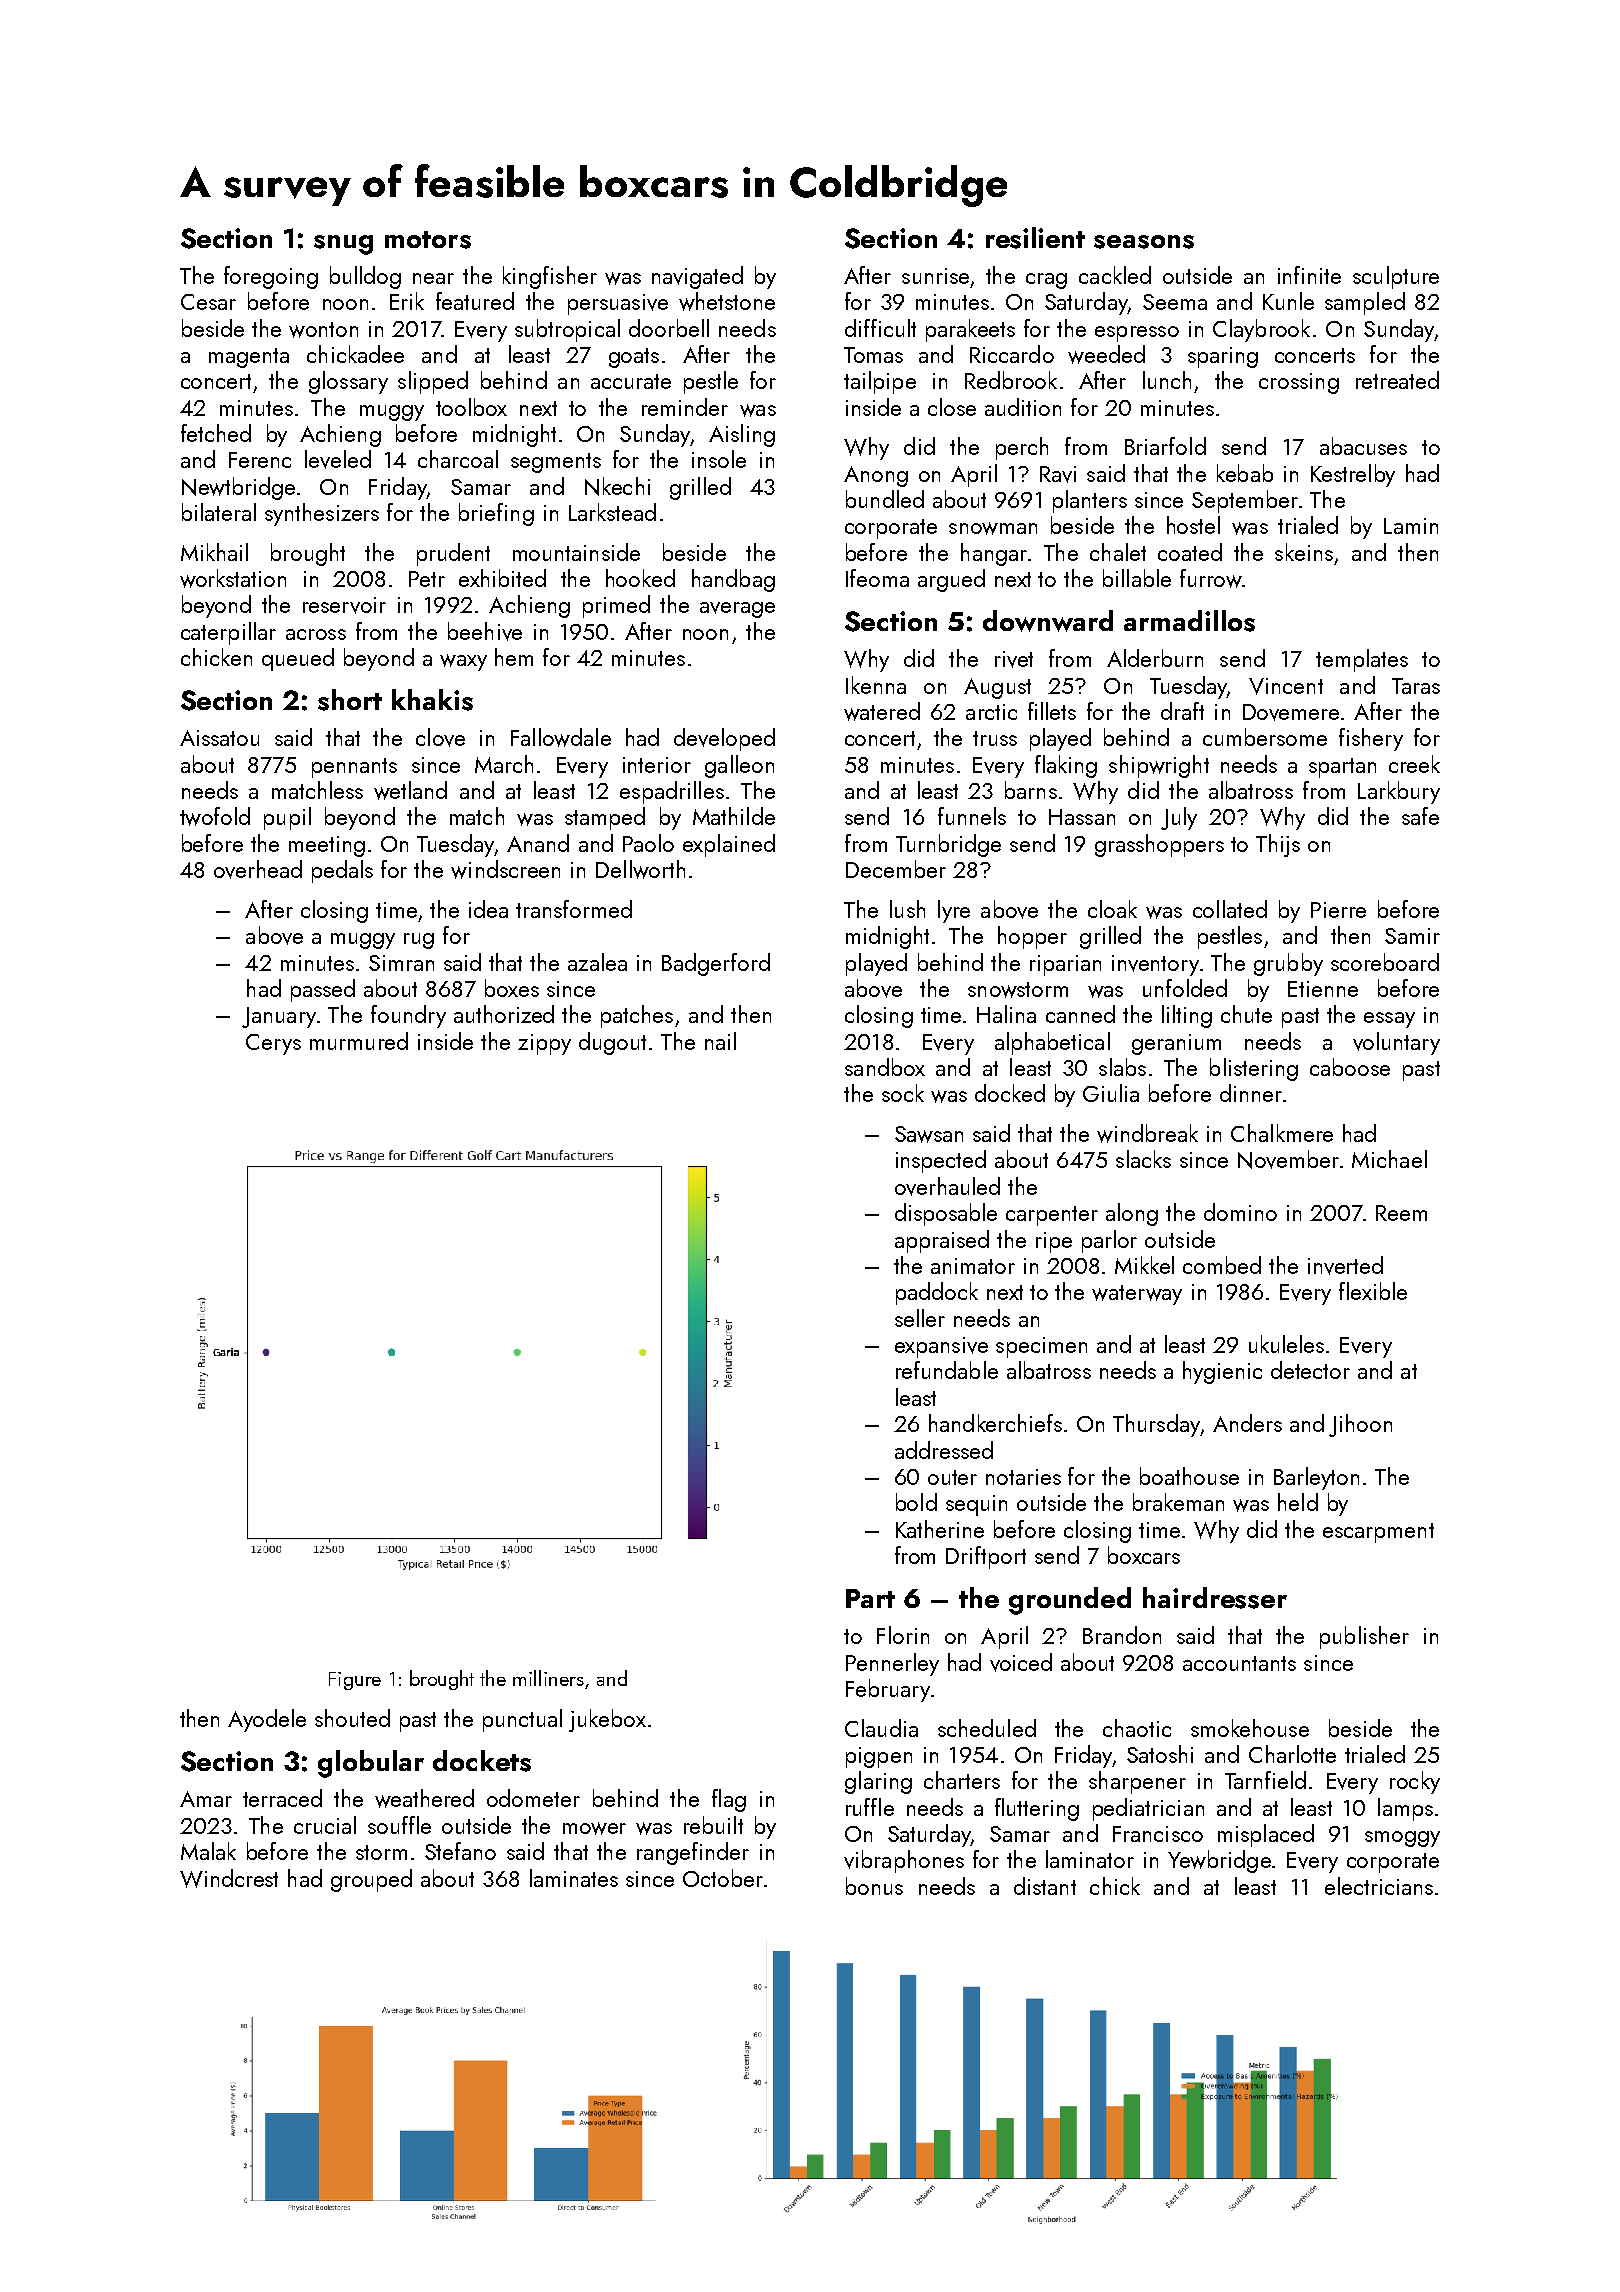 The height and width of the document is (2292, 1620). Describe the element at coordinates (1360, 1425) in the document. I see `Jihoon` at that location.
